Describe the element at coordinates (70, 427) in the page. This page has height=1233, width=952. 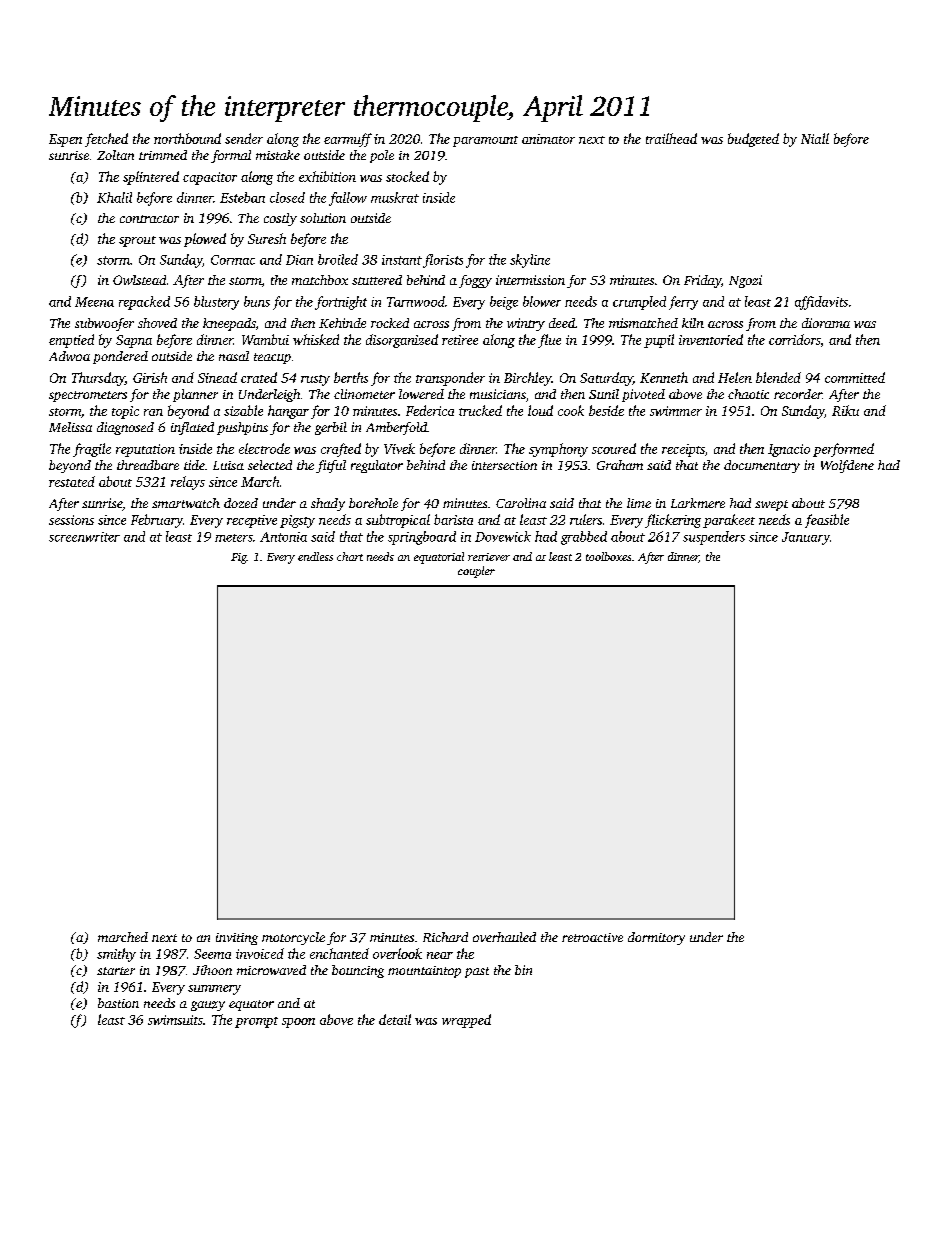
I see `Melissa` at that location.
